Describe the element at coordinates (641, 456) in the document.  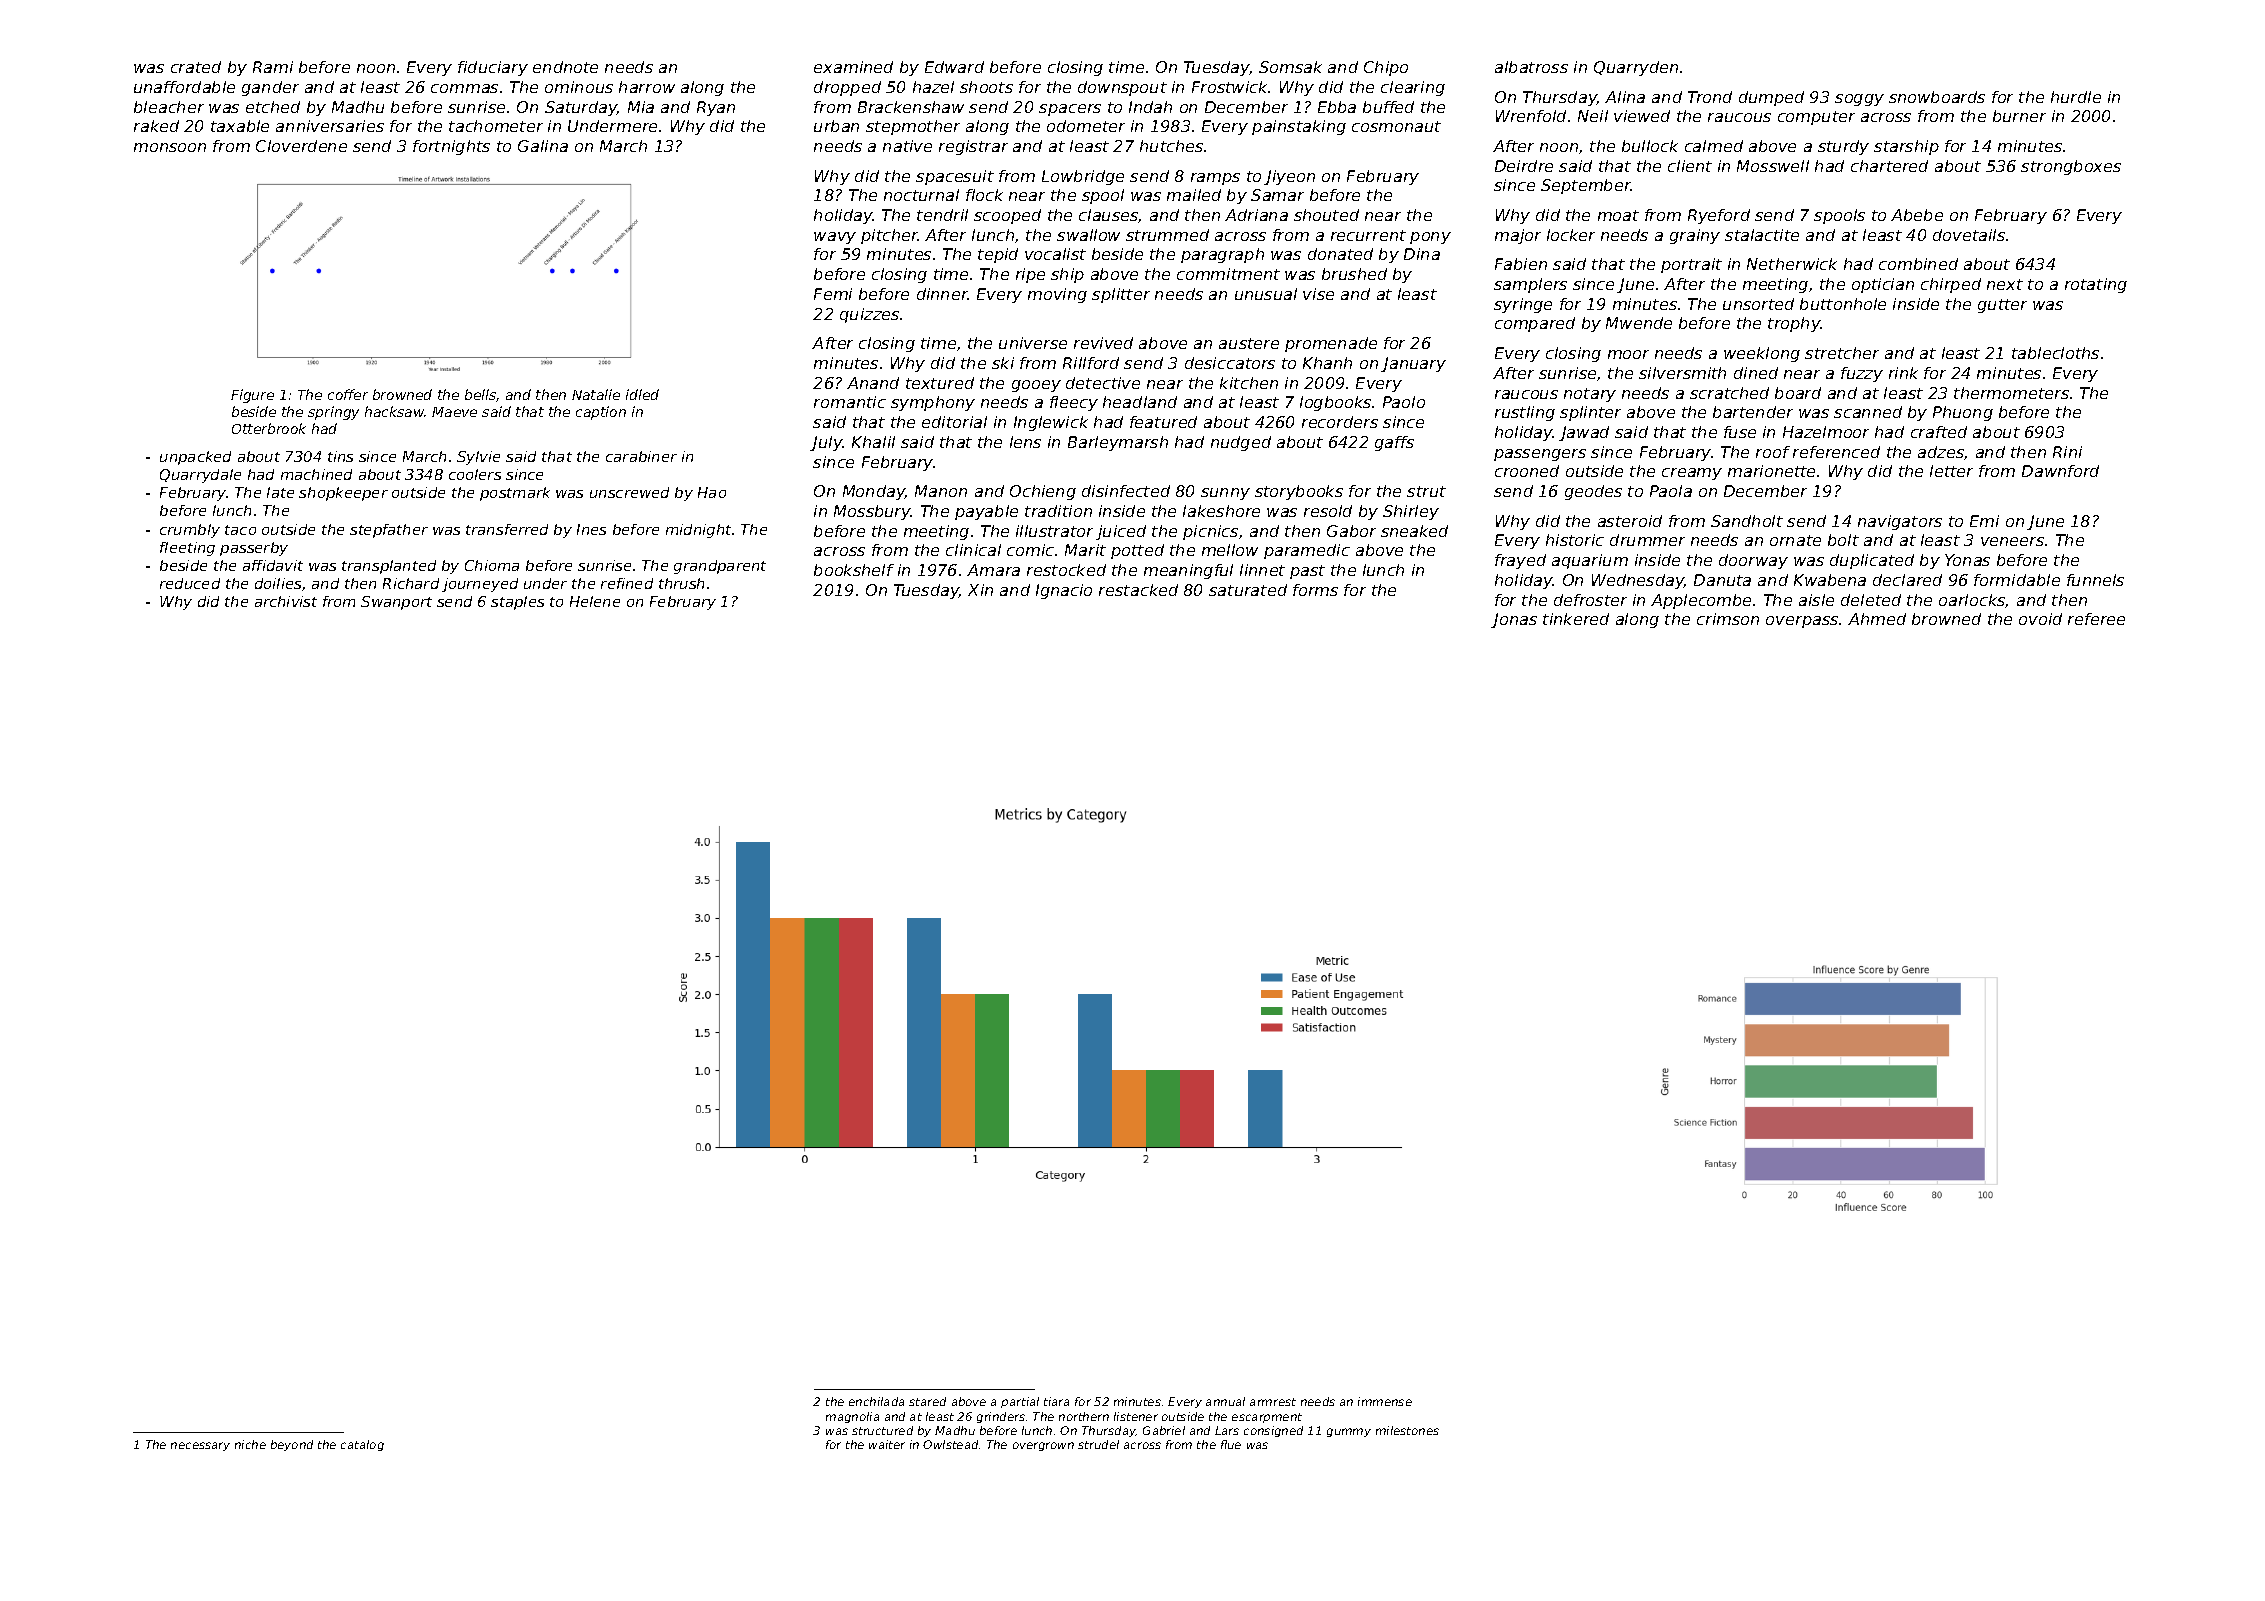
I see `carabiner` at that location.
